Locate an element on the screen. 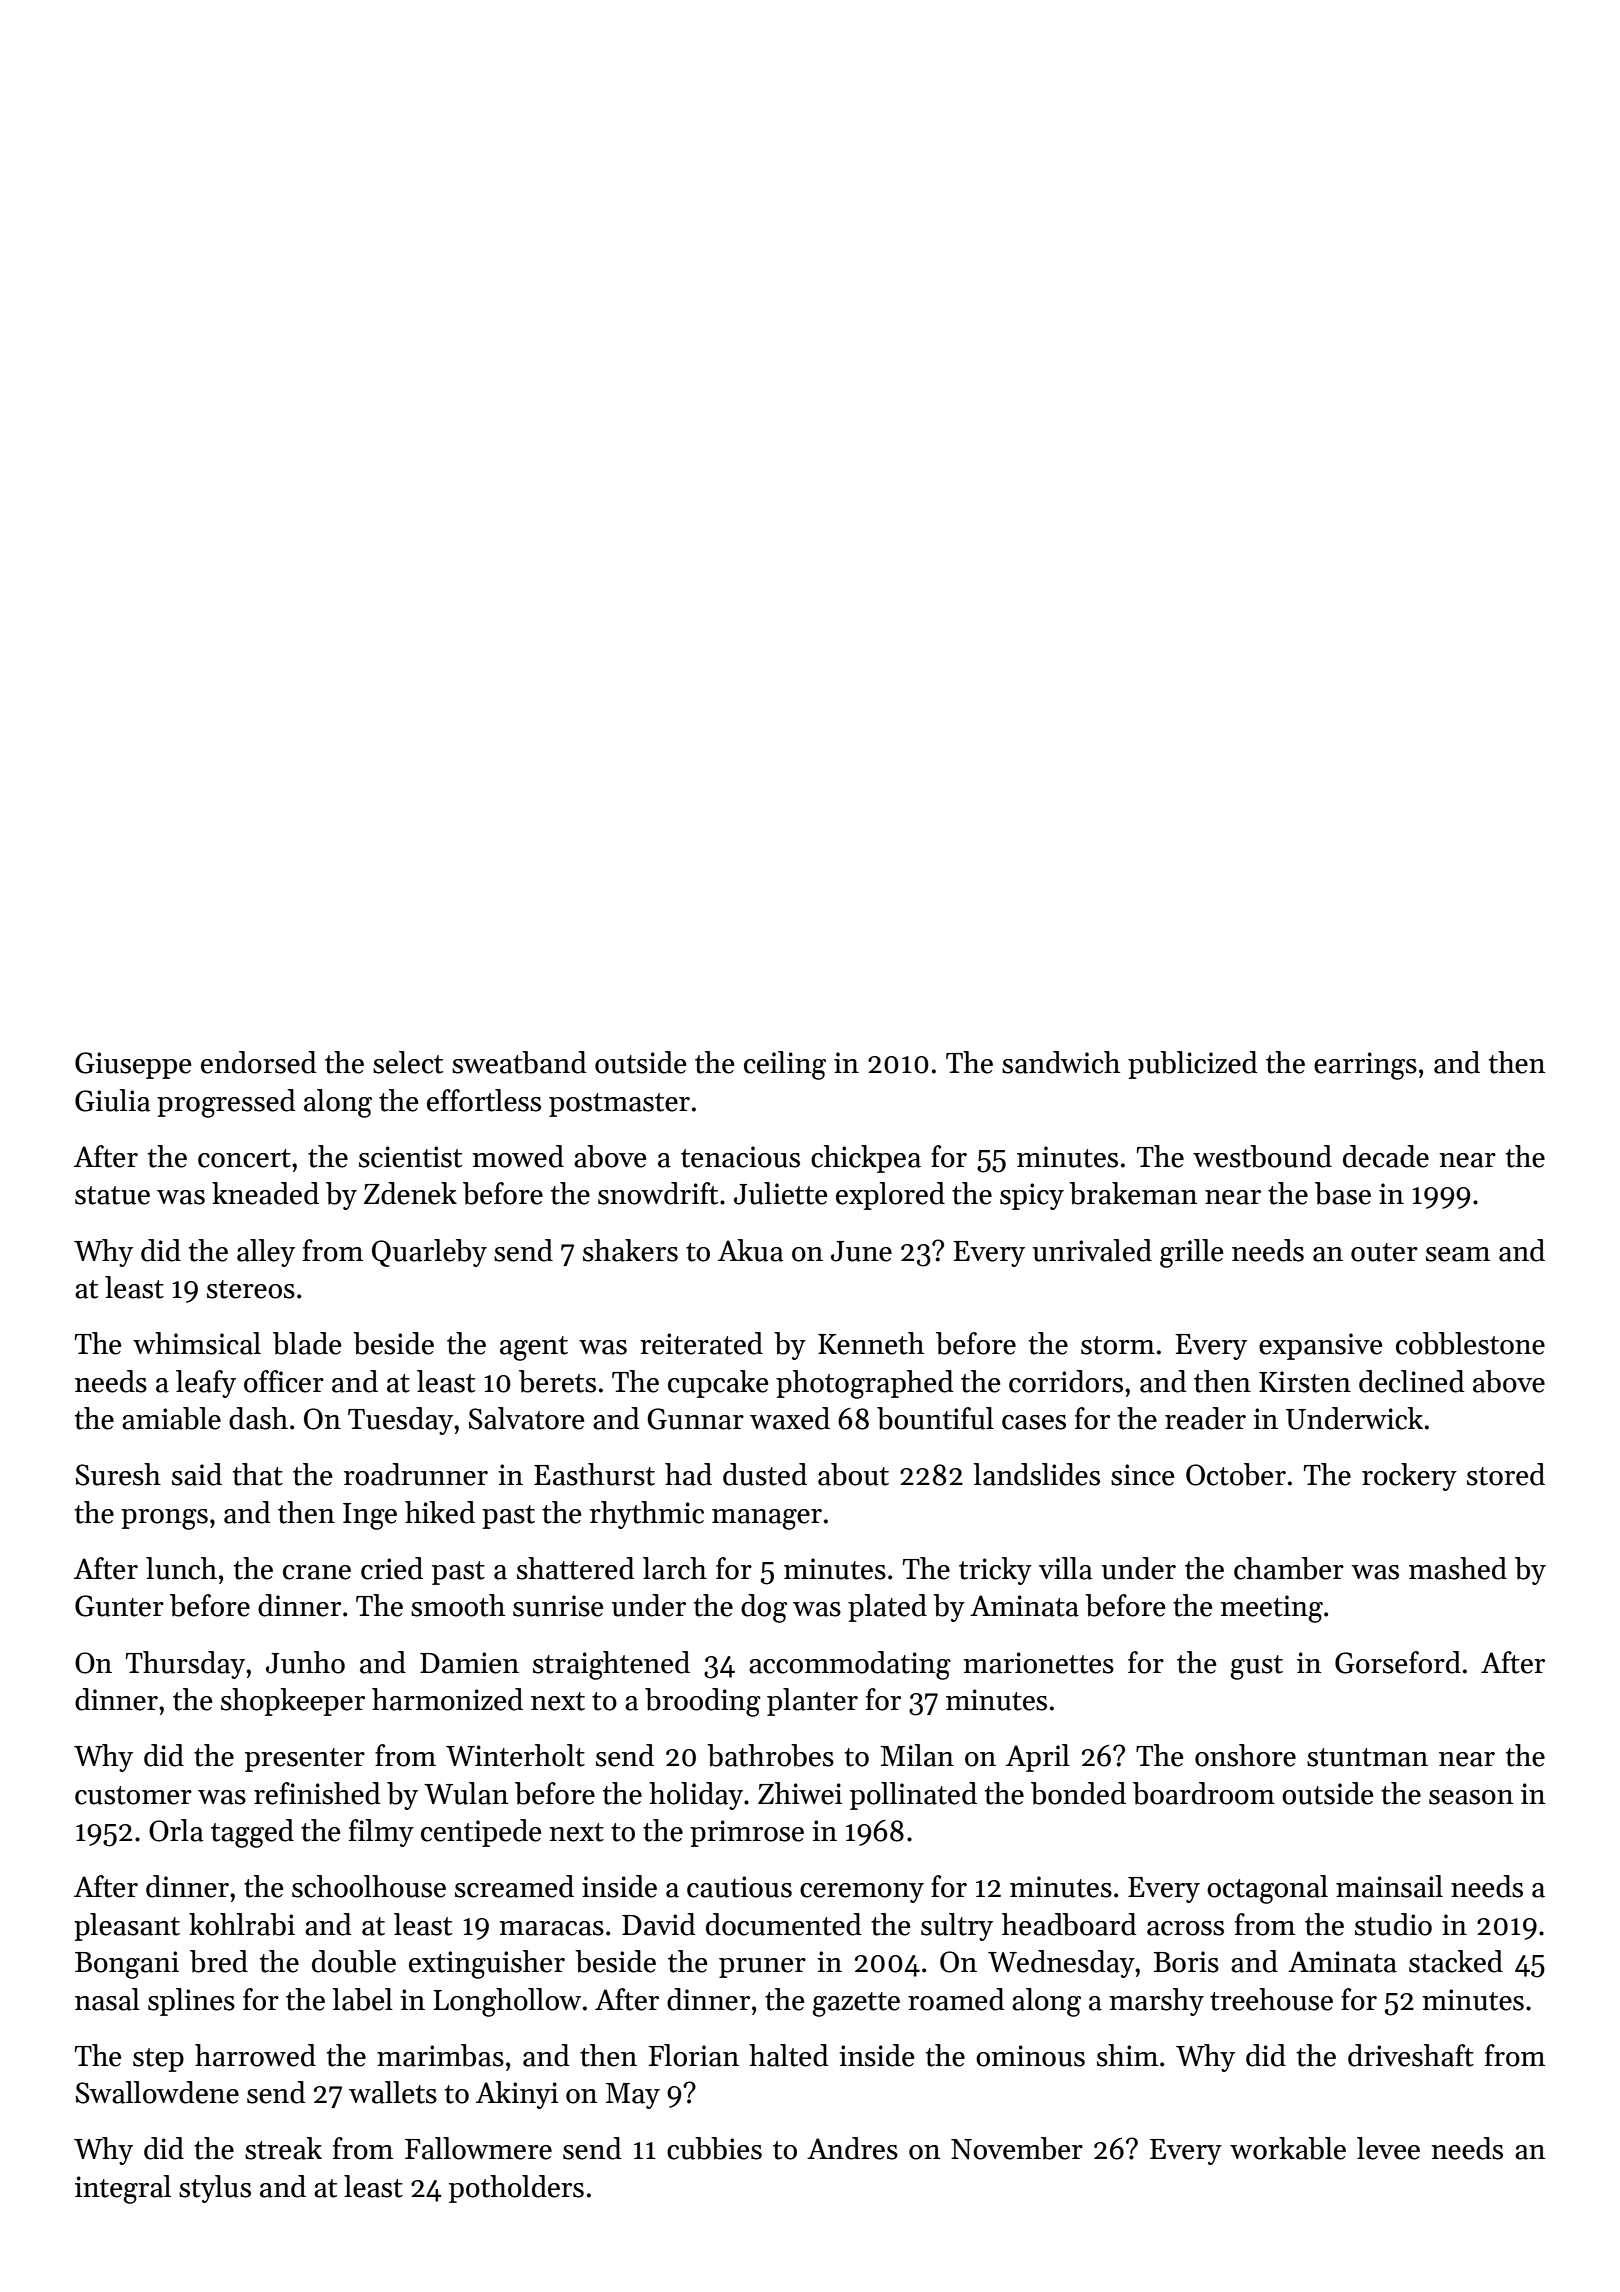  integral is located at coordinates (123, 2189).
